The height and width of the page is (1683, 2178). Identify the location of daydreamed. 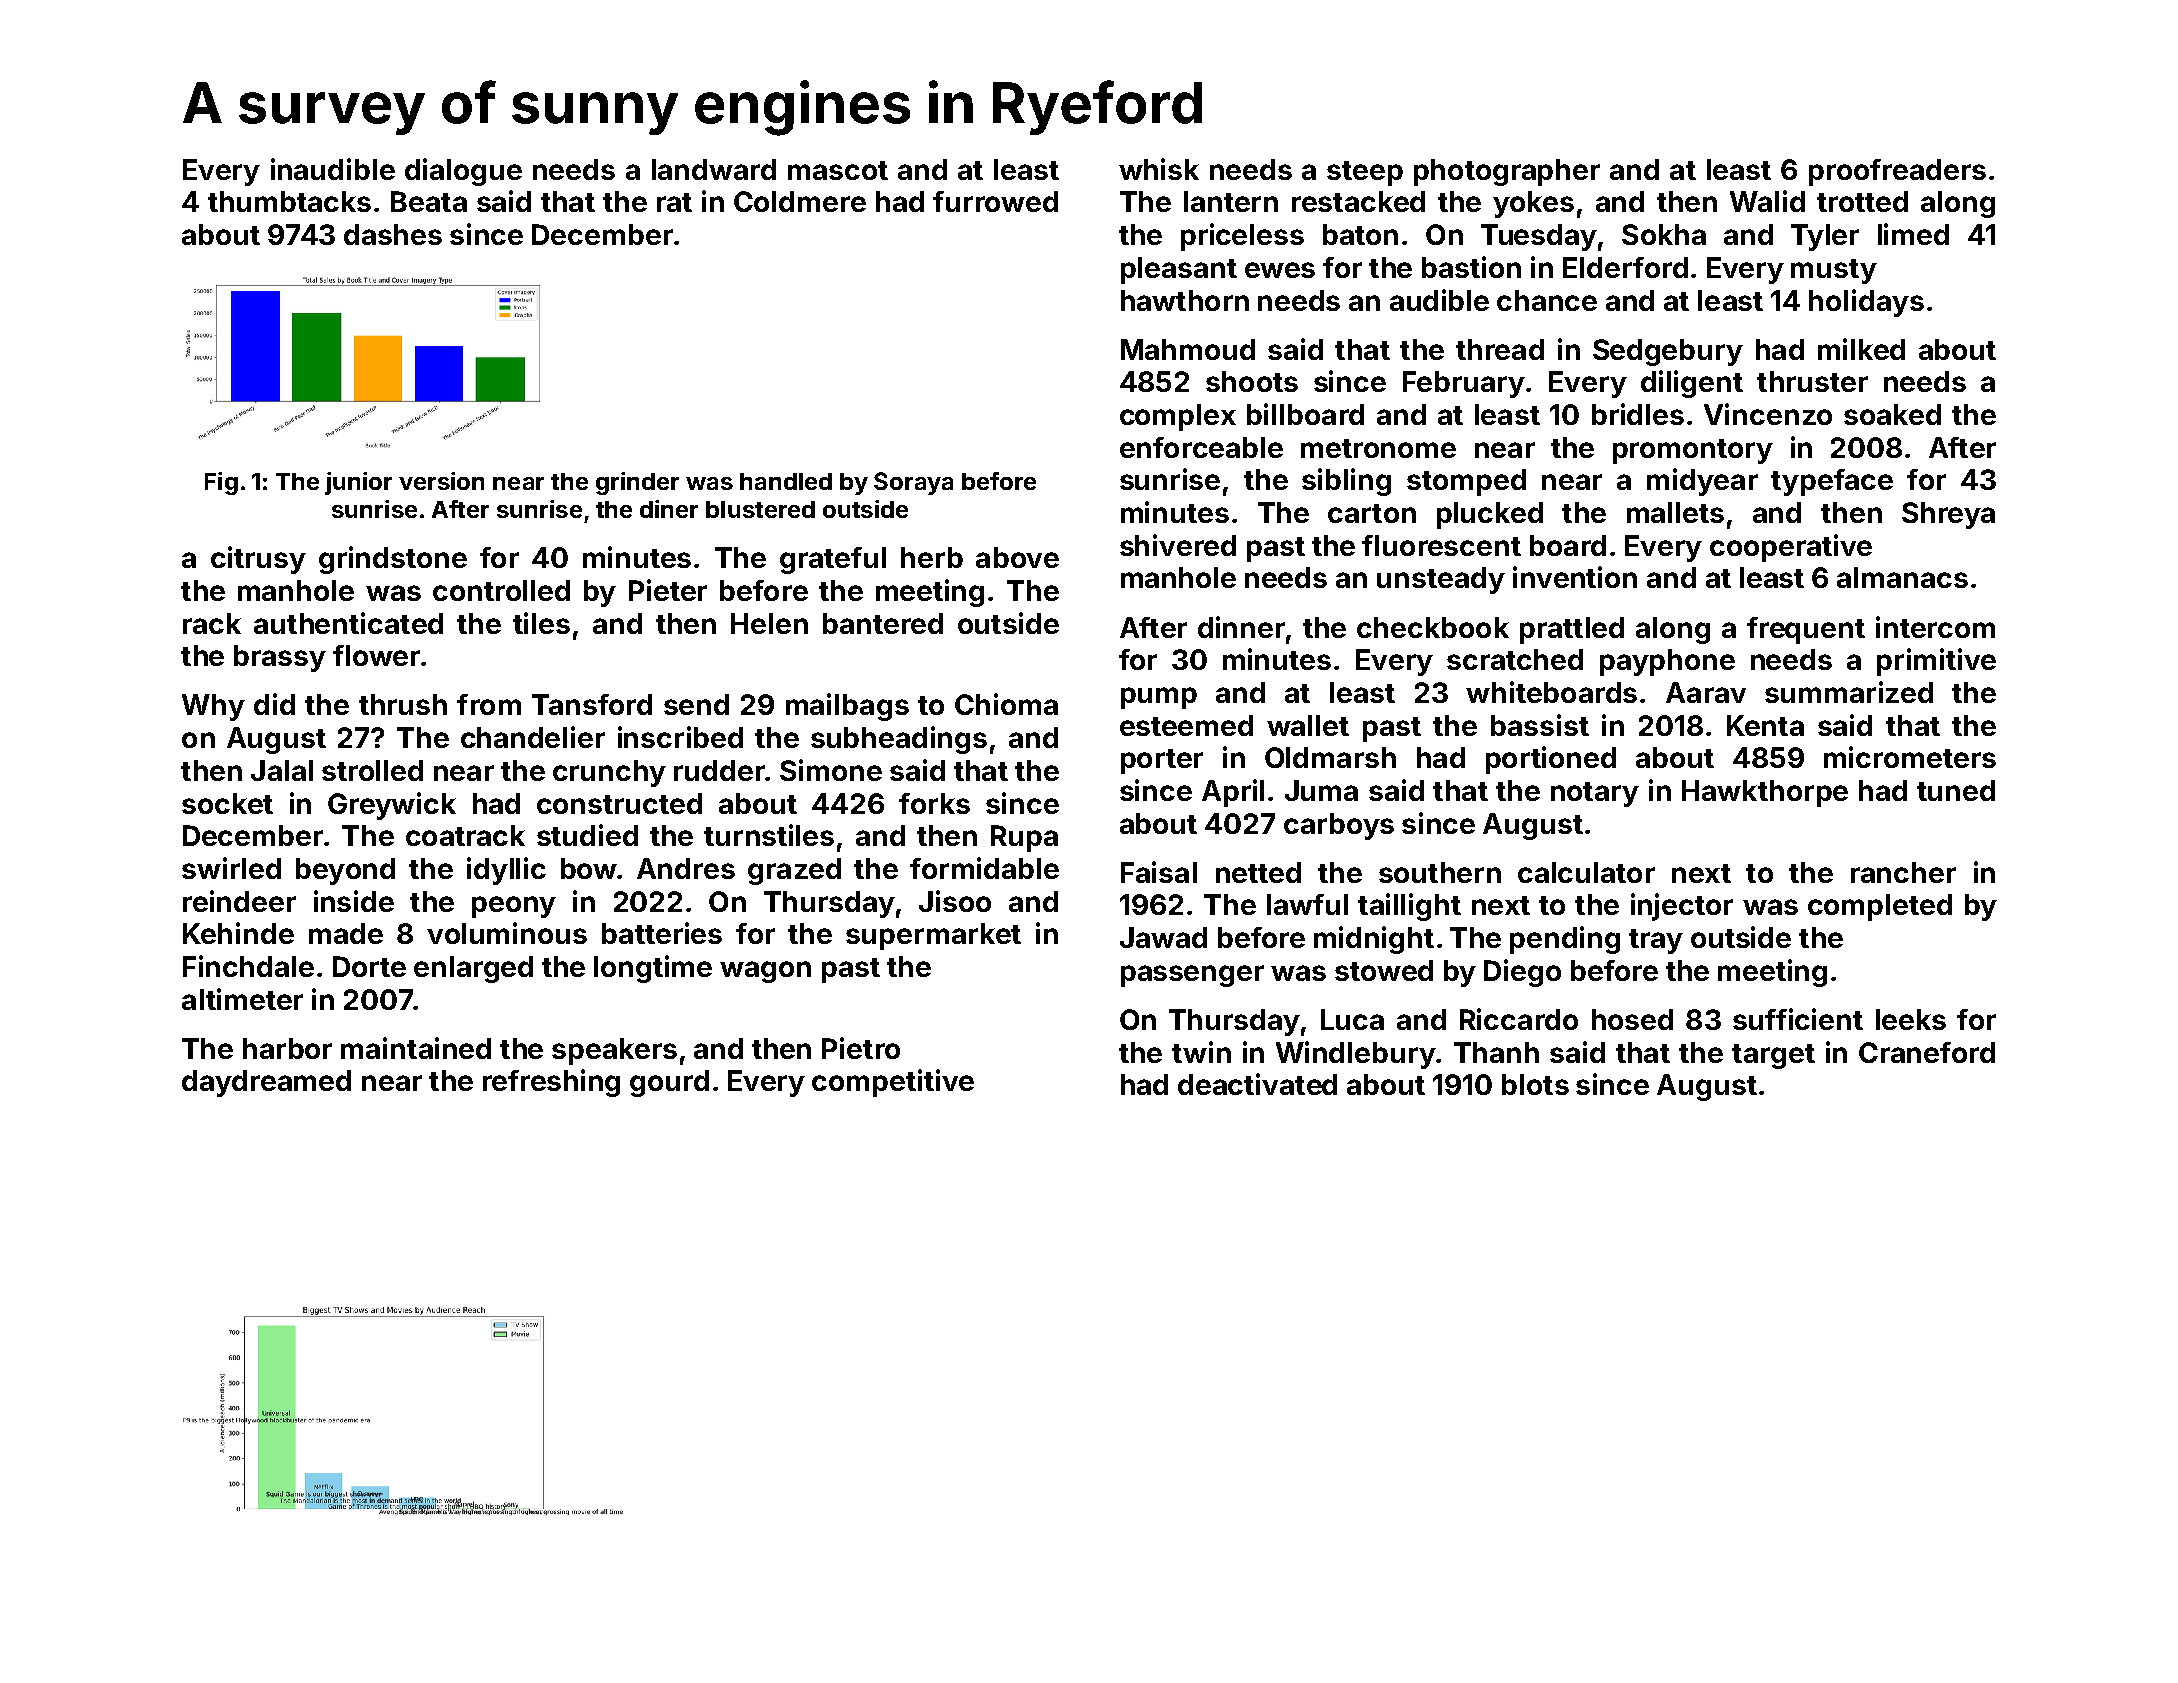
(266, 1083).
